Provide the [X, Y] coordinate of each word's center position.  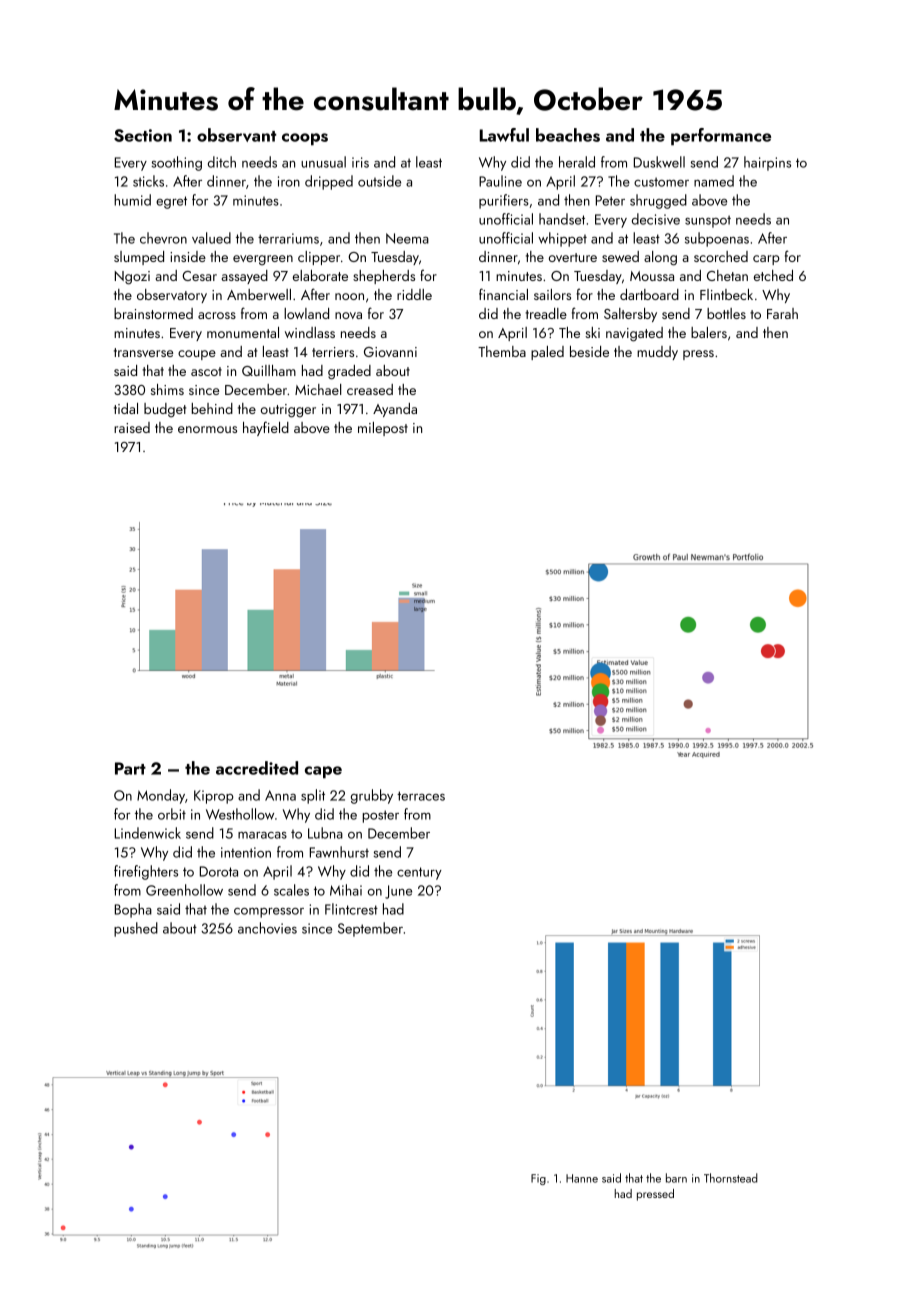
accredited [257, 768]
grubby [372, 796]
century [419, 873]
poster [381, 816]
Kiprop [214, 797]
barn [676, 1178]
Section [143, 135]
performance [721, 137]
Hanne [582, 1178]
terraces [421, 796]
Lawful [504, 135]
